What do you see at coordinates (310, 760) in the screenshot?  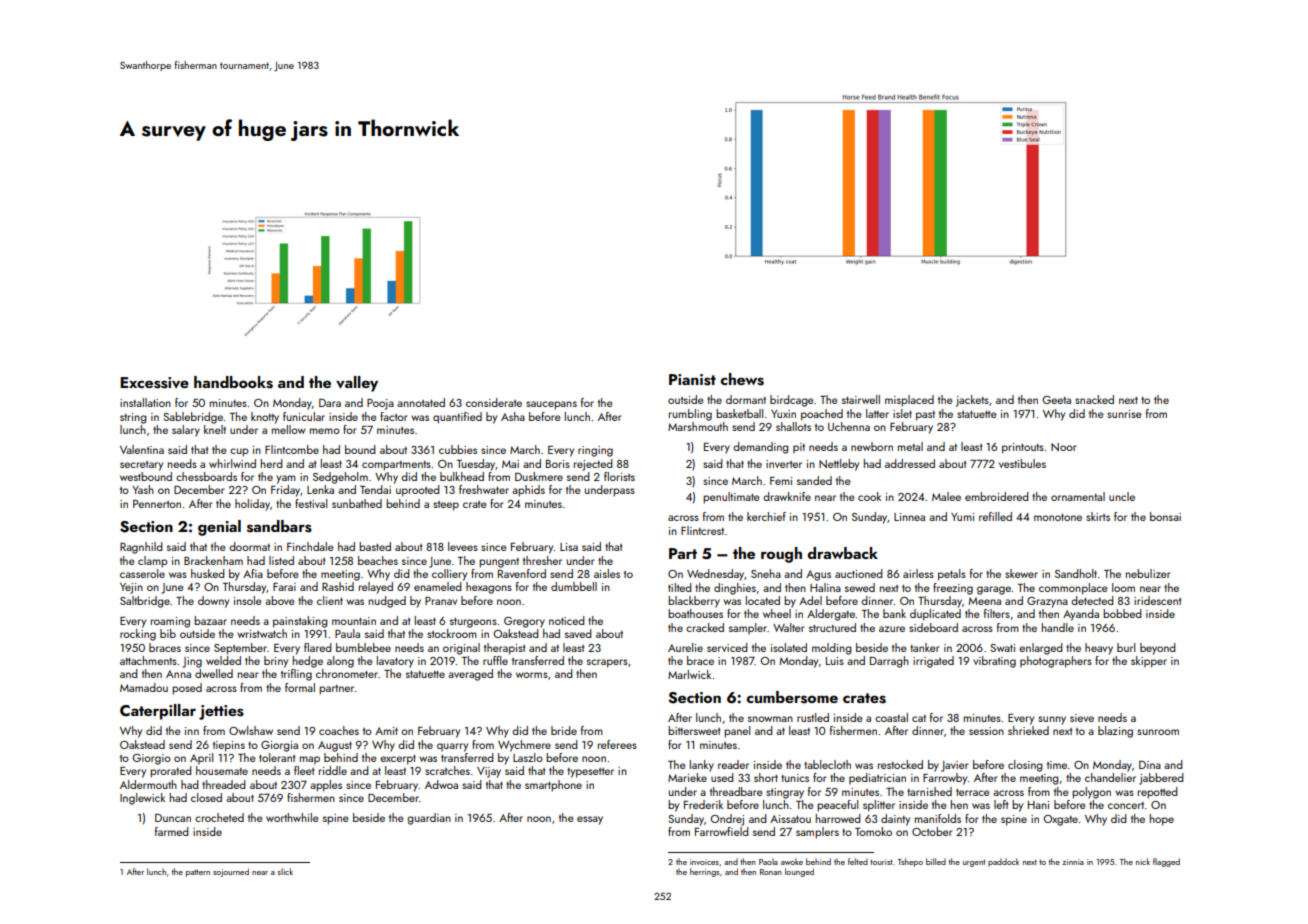 I see `map` at bounding box center [310, 760].
